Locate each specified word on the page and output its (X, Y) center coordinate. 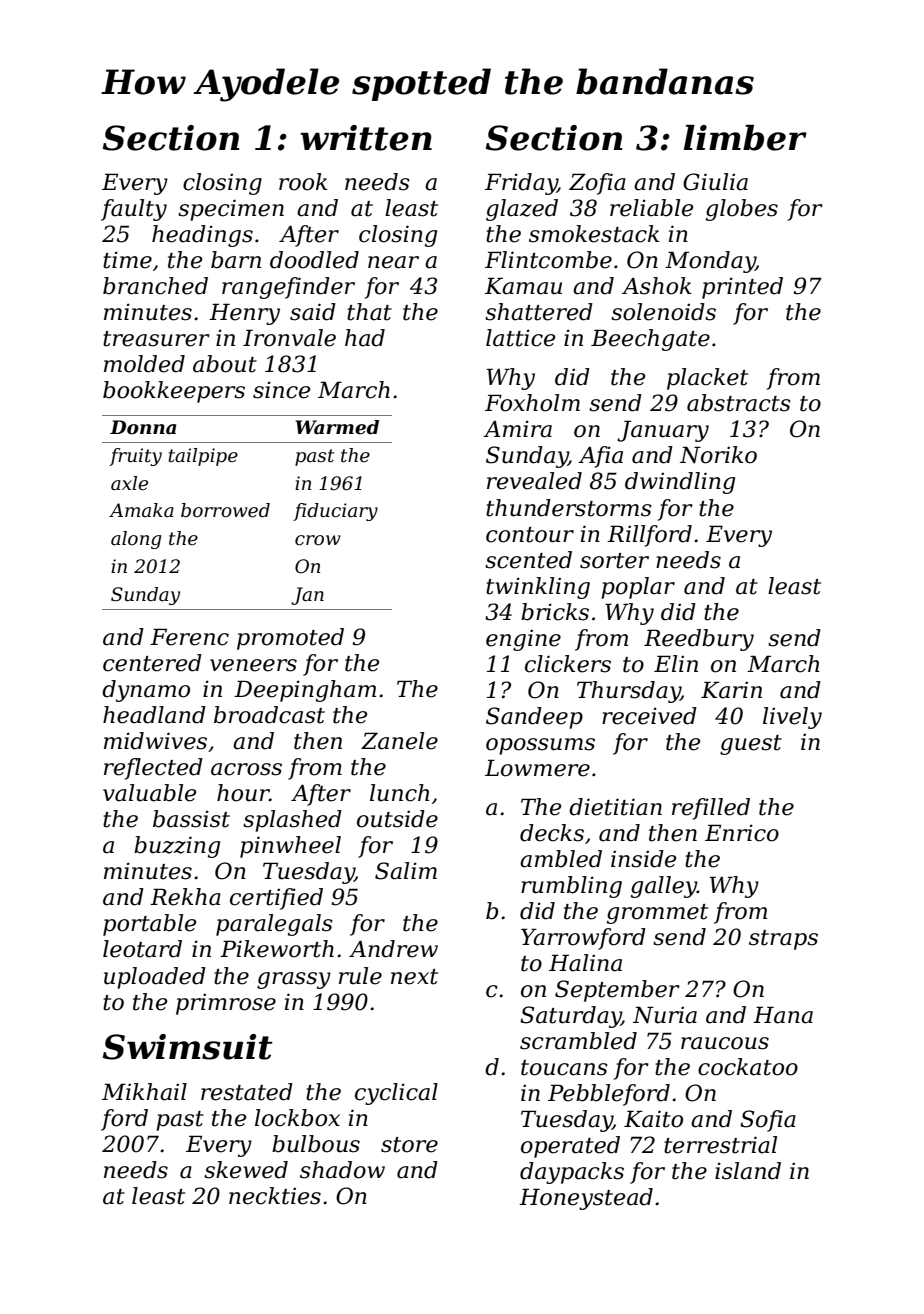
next (414, 977)
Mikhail (144, 1092)
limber (745, 138)
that (369, 312)
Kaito (653, 1119)
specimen (231, 210)
